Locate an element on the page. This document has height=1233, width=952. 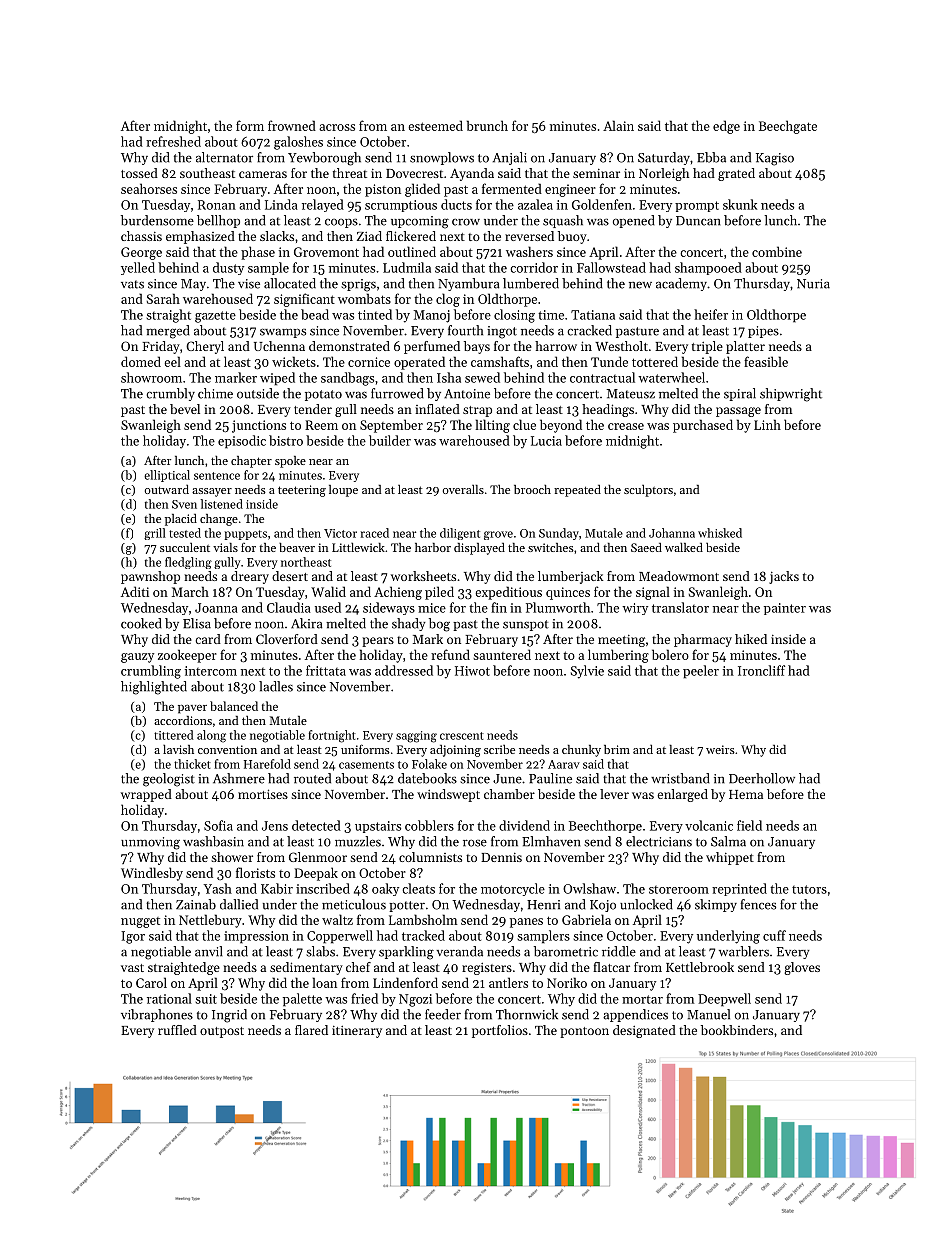
Alain is located at coordinates (618, 125).
